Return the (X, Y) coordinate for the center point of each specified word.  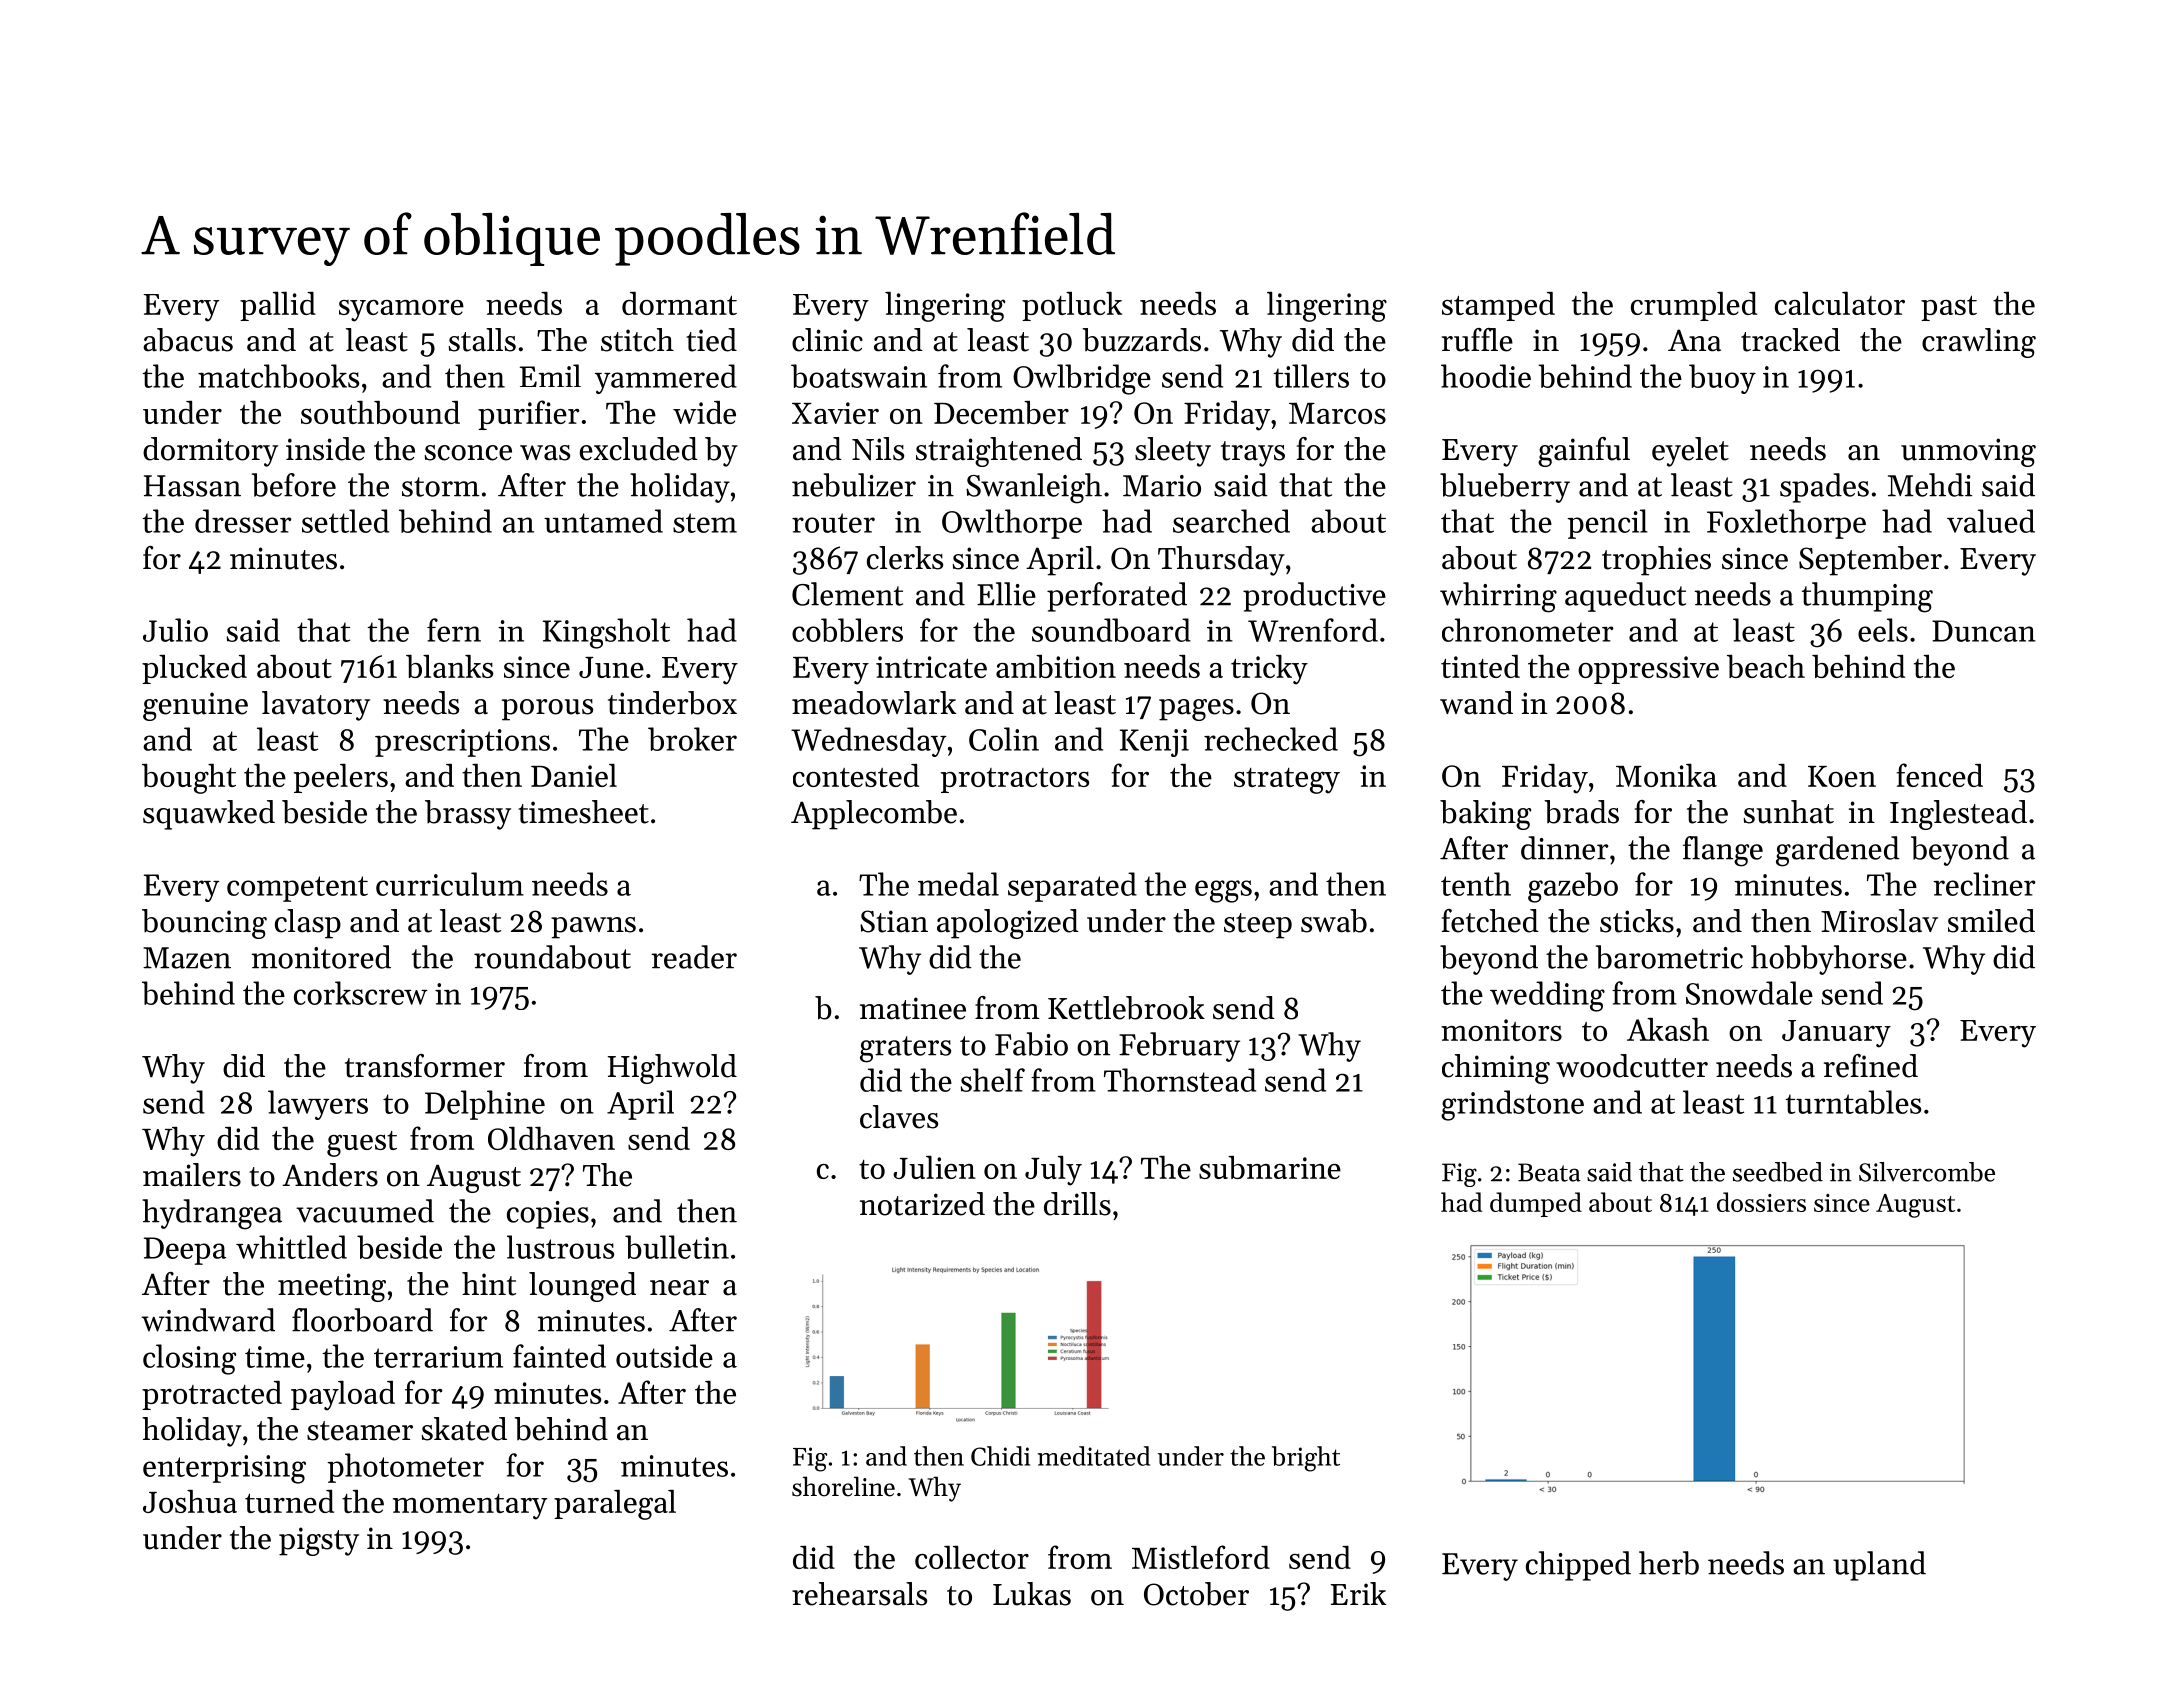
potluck (1072, 306)
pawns (593, 928)
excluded (639, 449)
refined (1871, 1066)
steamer (360, 1431)
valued (1991, 521)
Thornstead (1180, 1080)
